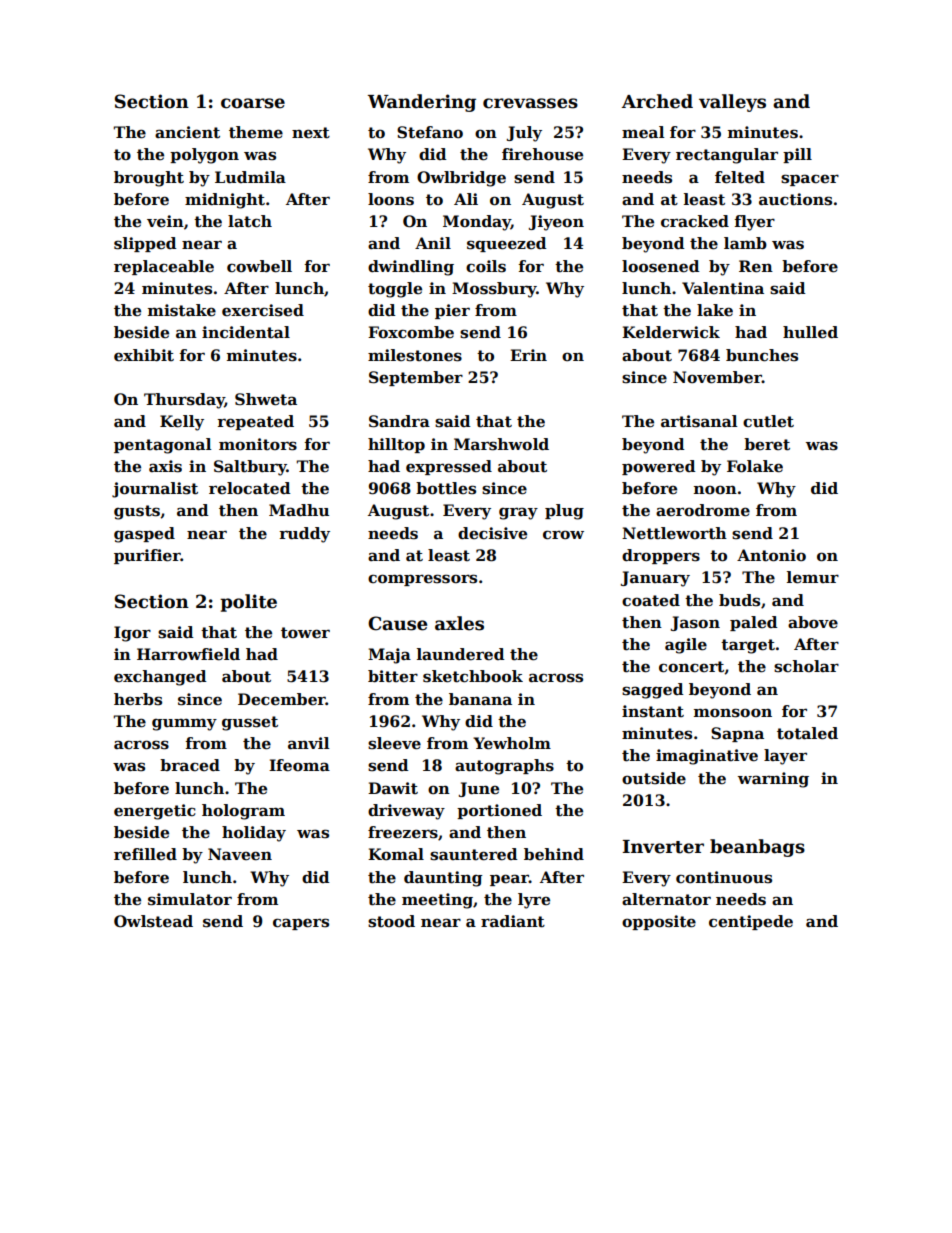  I want to click on ancient, so click(187, 132).
